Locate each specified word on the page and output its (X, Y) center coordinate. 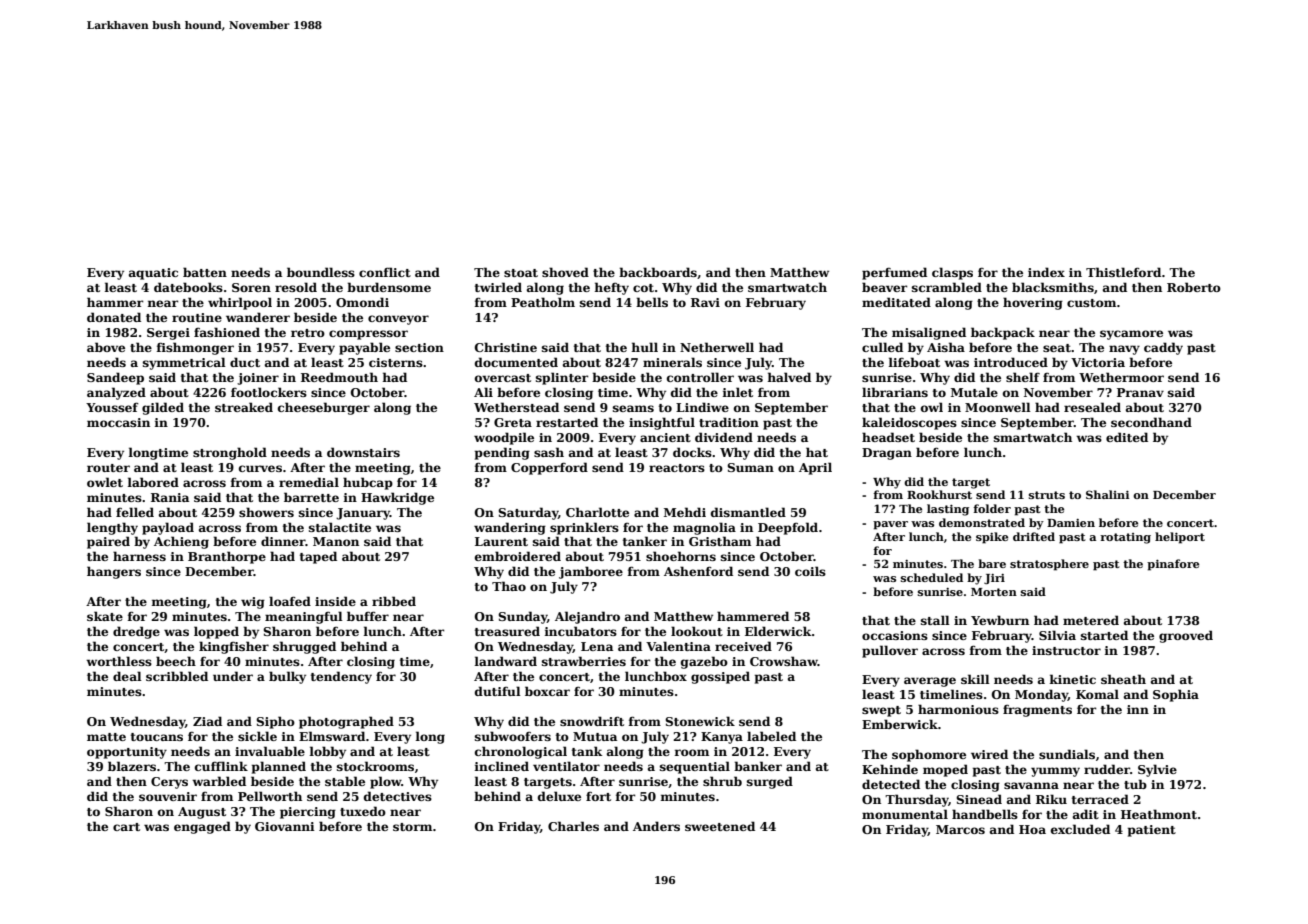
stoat (521, 273)
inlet (737, 392)
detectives (398, 796)
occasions (895, 635)
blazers (132, 766)
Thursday (916, 800)
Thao (509, 586)
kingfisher (234, 647)
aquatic (153, 274)
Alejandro (587, 617)
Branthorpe (227, 557)
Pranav (1140, 392)
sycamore (1131, 335)
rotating (1125, 538)
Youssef (112, 407)
